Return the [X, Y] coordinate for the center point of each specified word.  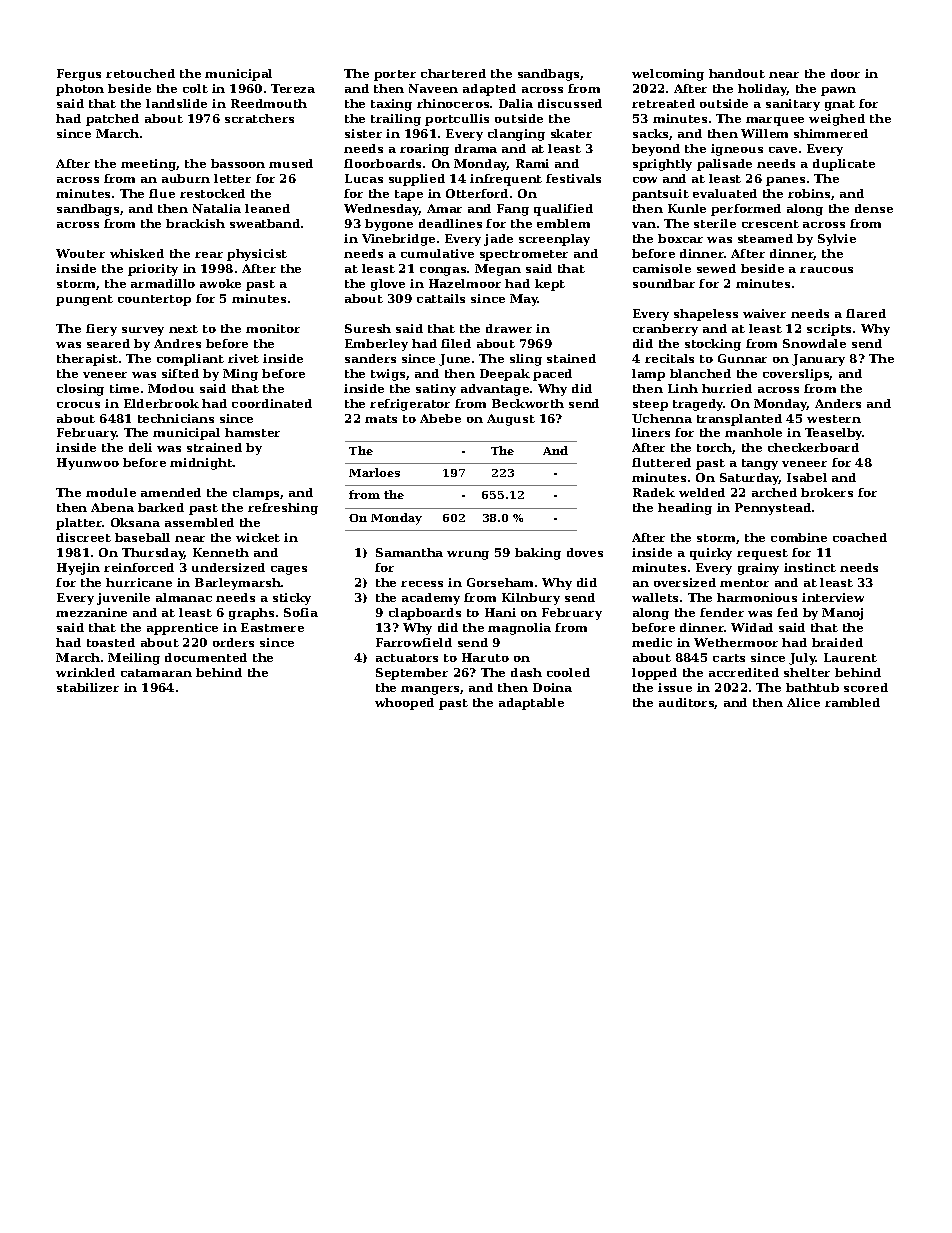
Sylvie [837, 240]
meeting [149, 165]
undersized [228, 567]
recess [422, 584]
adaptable [531, 704]
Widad [752, 627]
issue [675, 687]
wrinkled [85, 672]
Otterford [477, 193]
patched [112, 120]
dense [874, 208]
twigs [388, 375]
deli [140, 447]
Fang [513, 210]
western [834, 419]
